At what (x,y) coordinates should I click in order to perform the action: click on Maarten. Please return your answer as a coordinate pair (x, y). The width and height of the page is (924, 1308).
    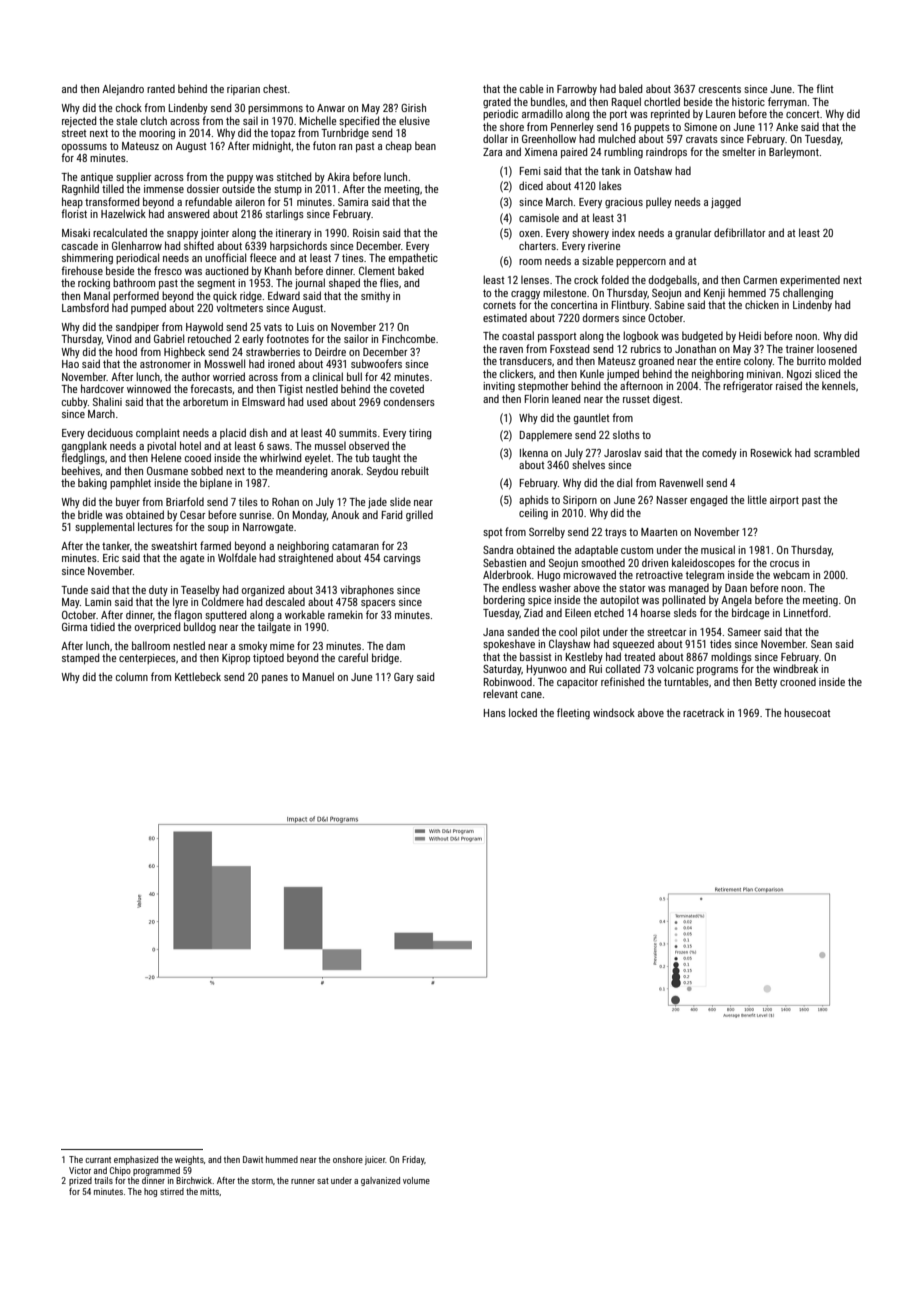
    Looking at the image, I should click on (659, 532).
